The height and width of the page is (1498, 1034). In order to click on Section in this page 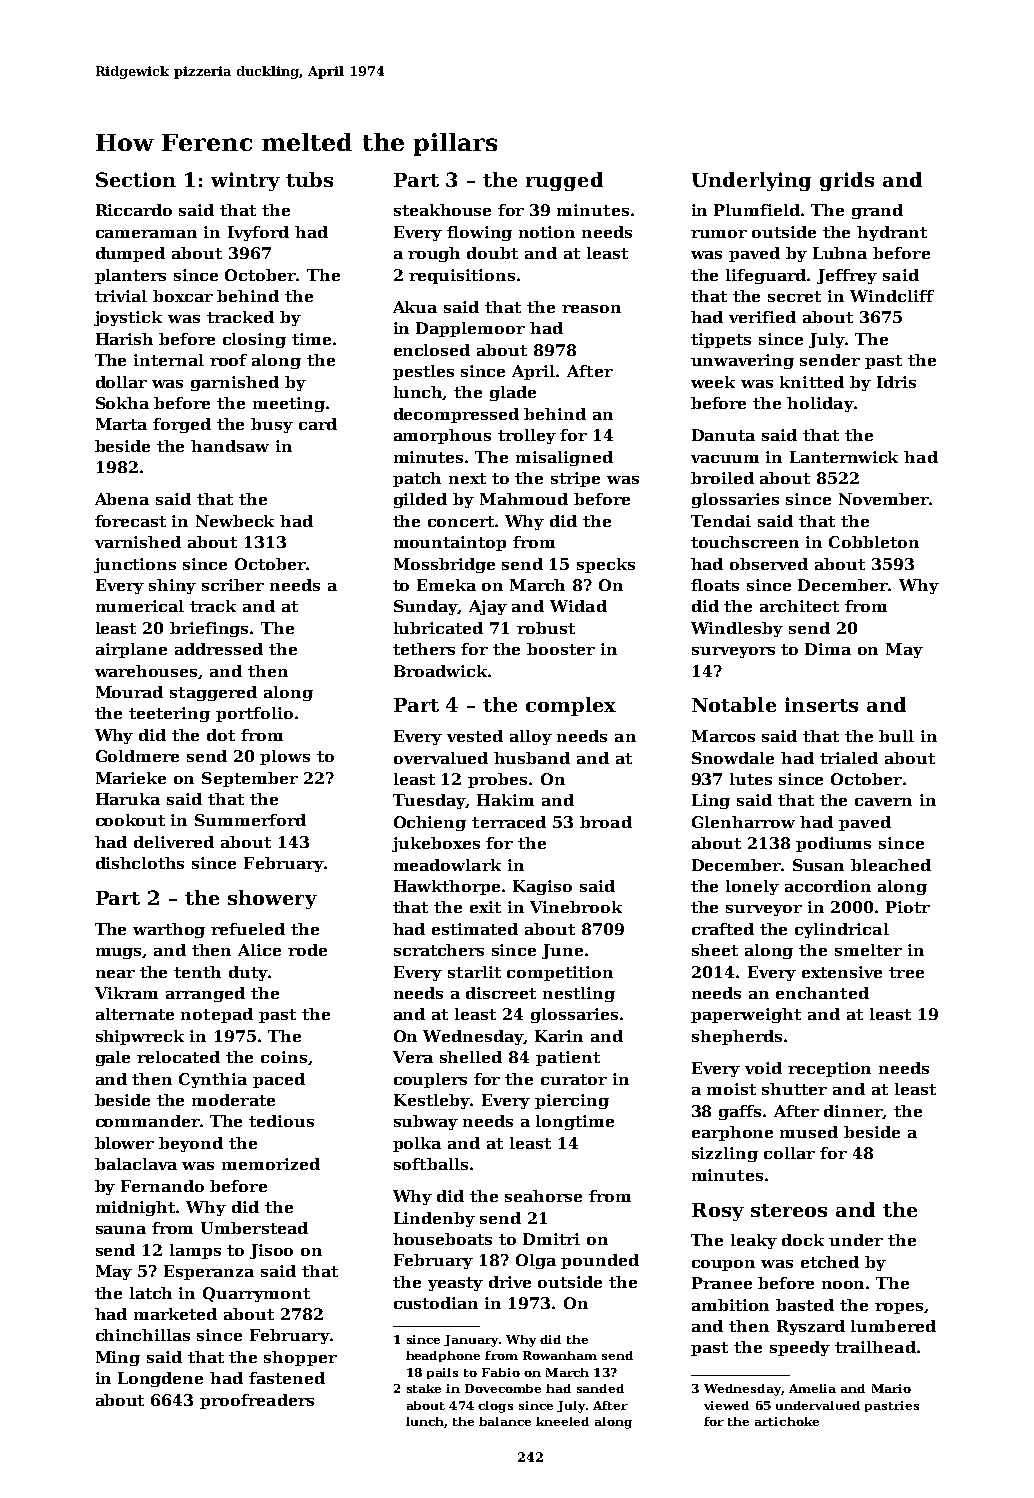, I will do `click(136, 179)`.
